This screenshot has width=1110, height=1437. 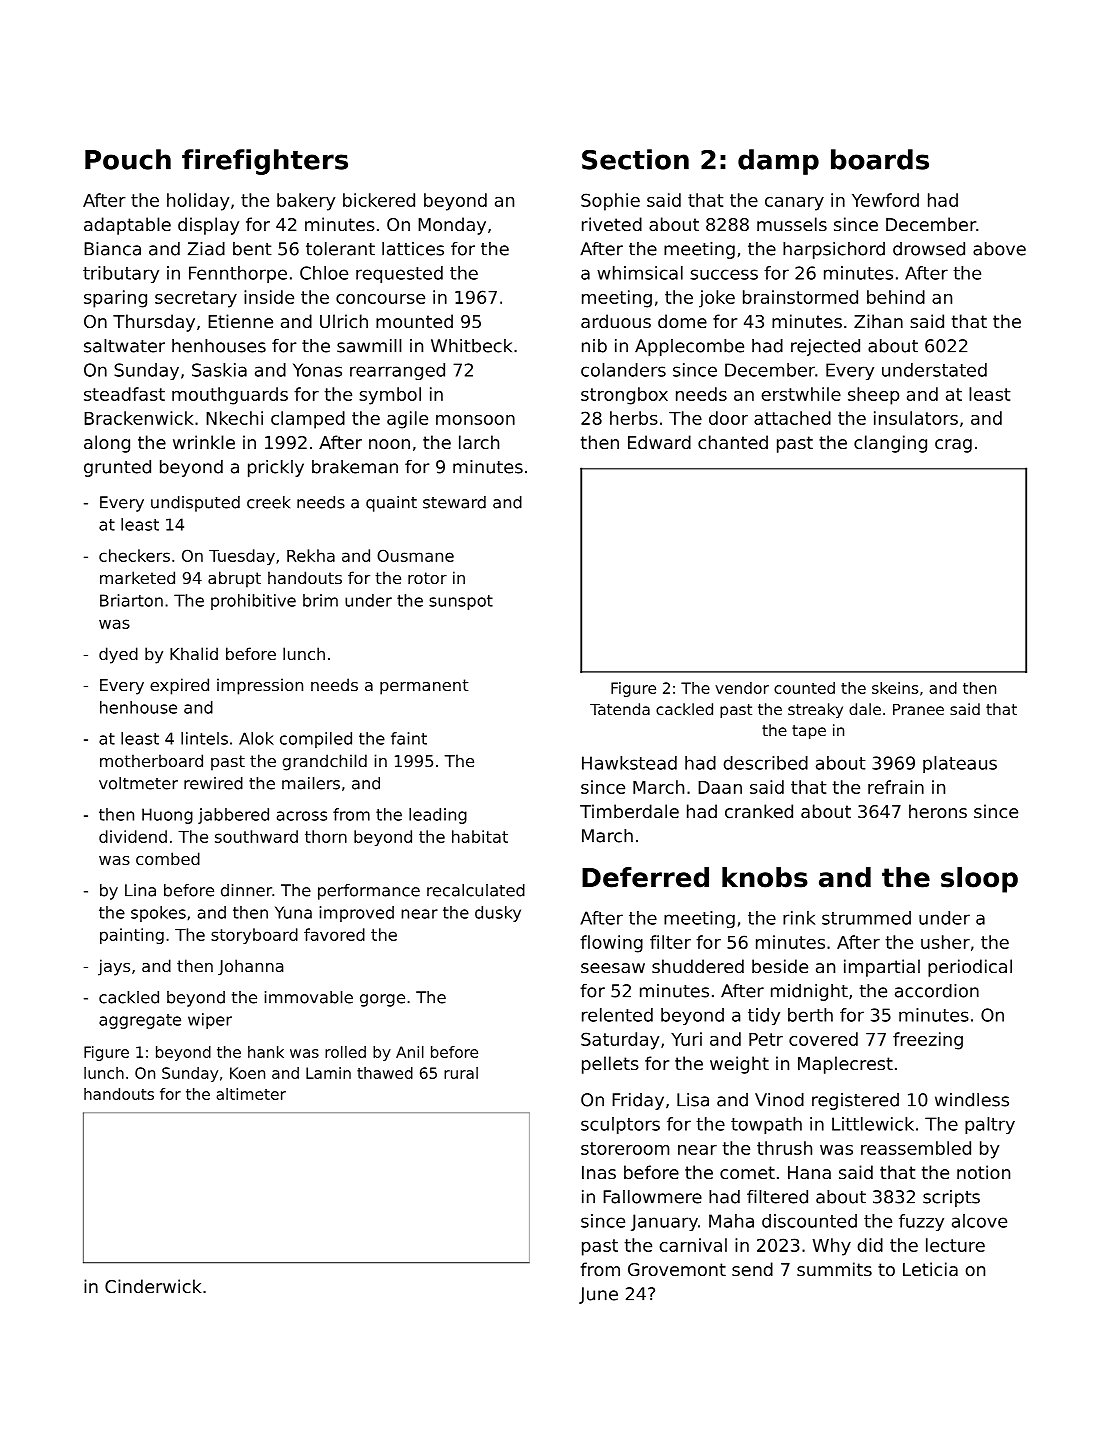 I want to click on Cinderwick, so click(x=153, y=1286).
